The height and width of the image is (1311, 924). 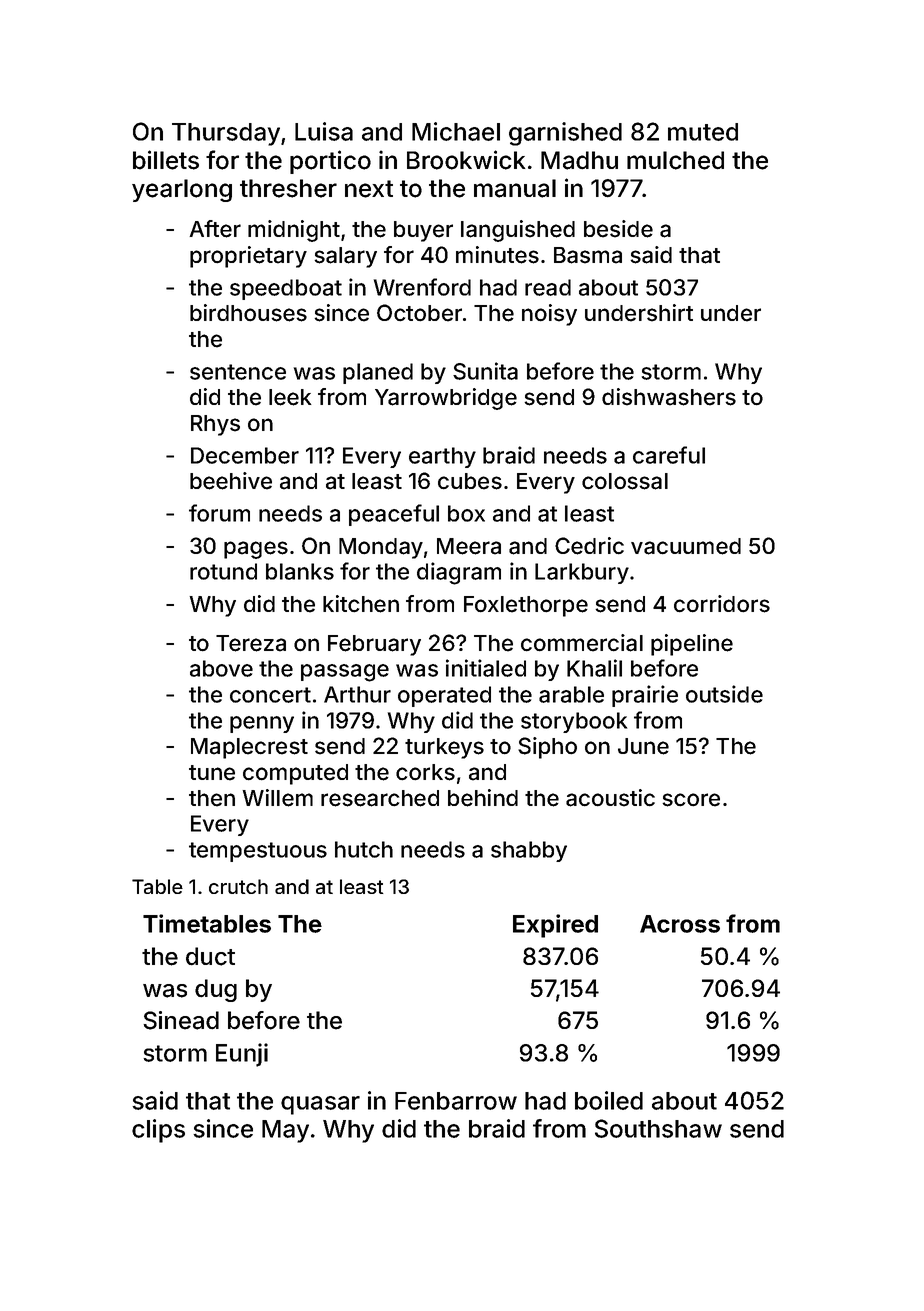 What do you see at coordinates (610, 798) in the image?
I see `acoustic` at bounding box center [610, 798].
